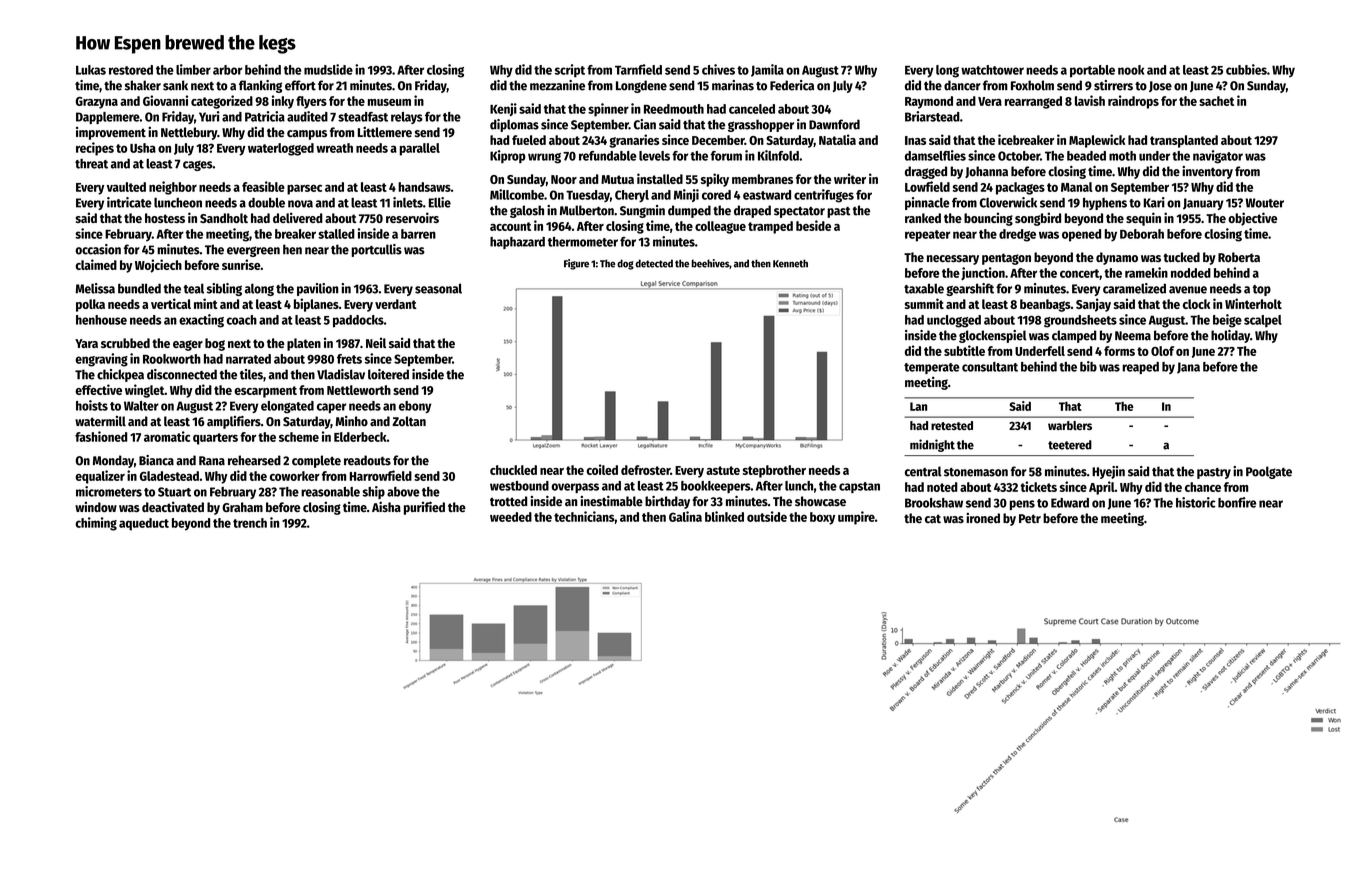 The image size is (1372, 887). What do you see at coordinates (265, 392) in the image?
I see `escarpment` at bounding box center [265, 392].
